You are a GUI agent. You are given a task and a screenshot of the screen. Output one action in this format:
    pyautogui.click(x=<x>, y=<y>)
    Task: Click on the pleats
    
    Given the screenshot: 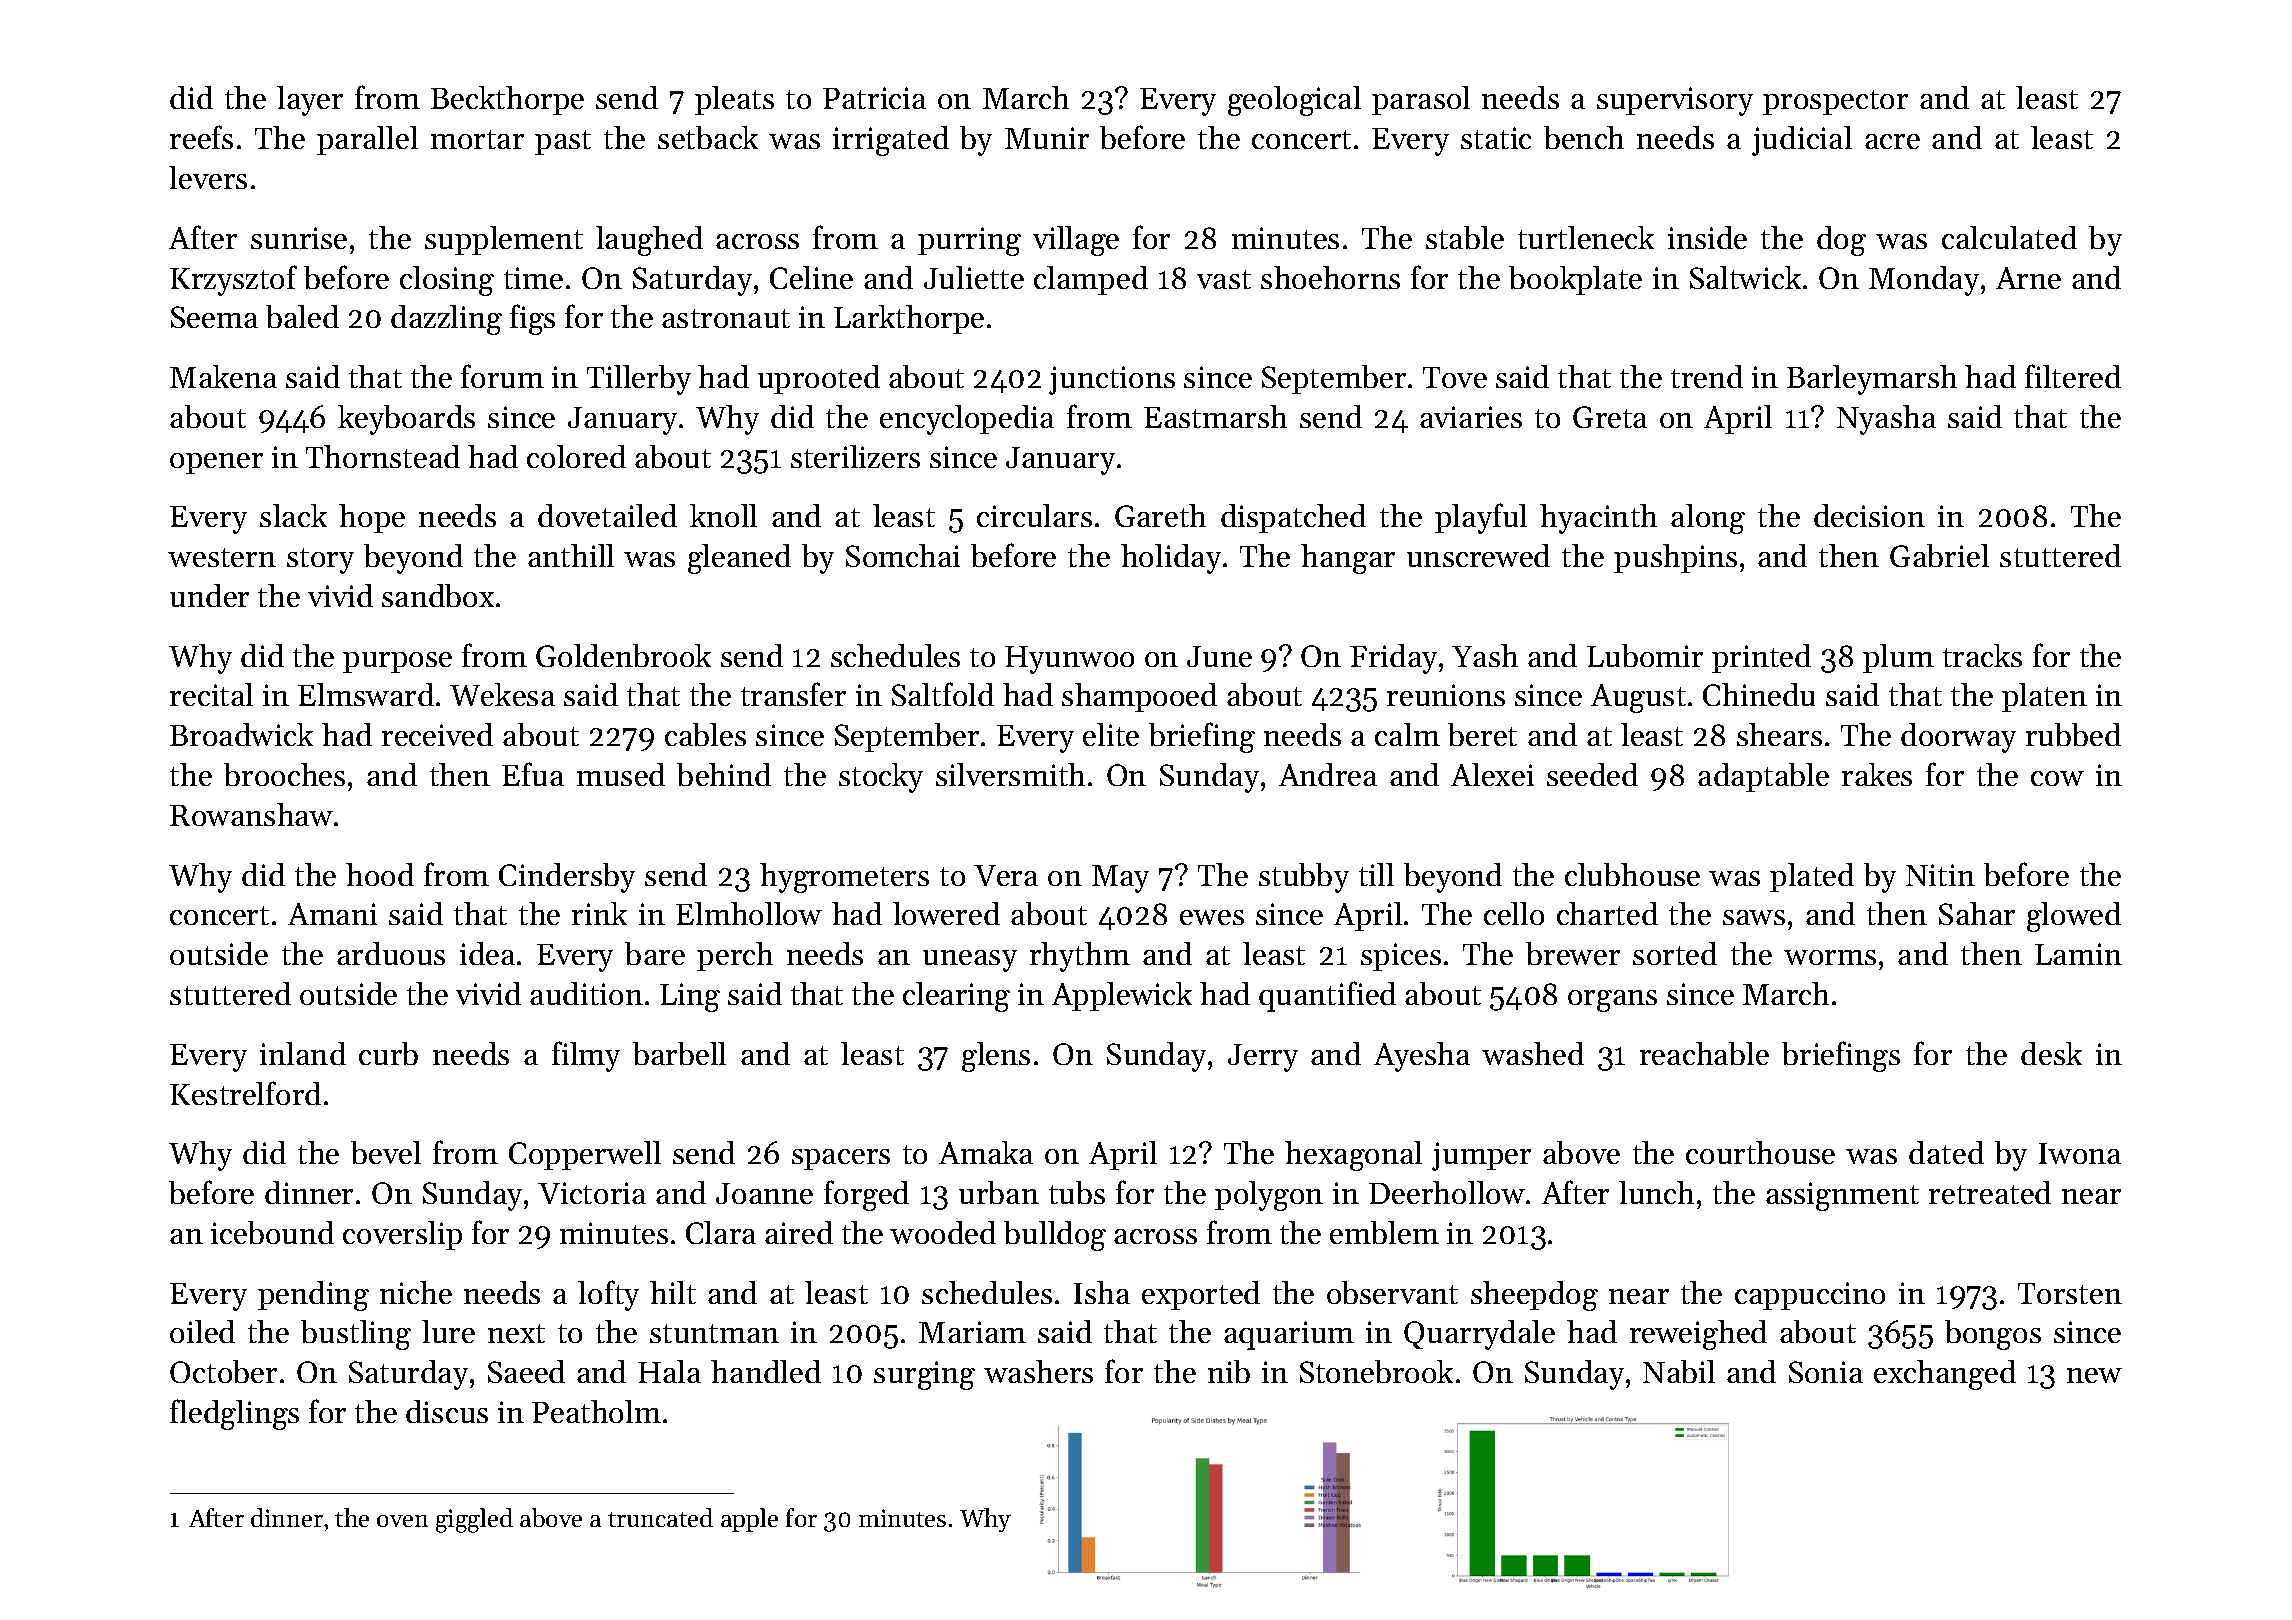 What is the action you would take?
    pyautogui.click(x=734, y=100)
